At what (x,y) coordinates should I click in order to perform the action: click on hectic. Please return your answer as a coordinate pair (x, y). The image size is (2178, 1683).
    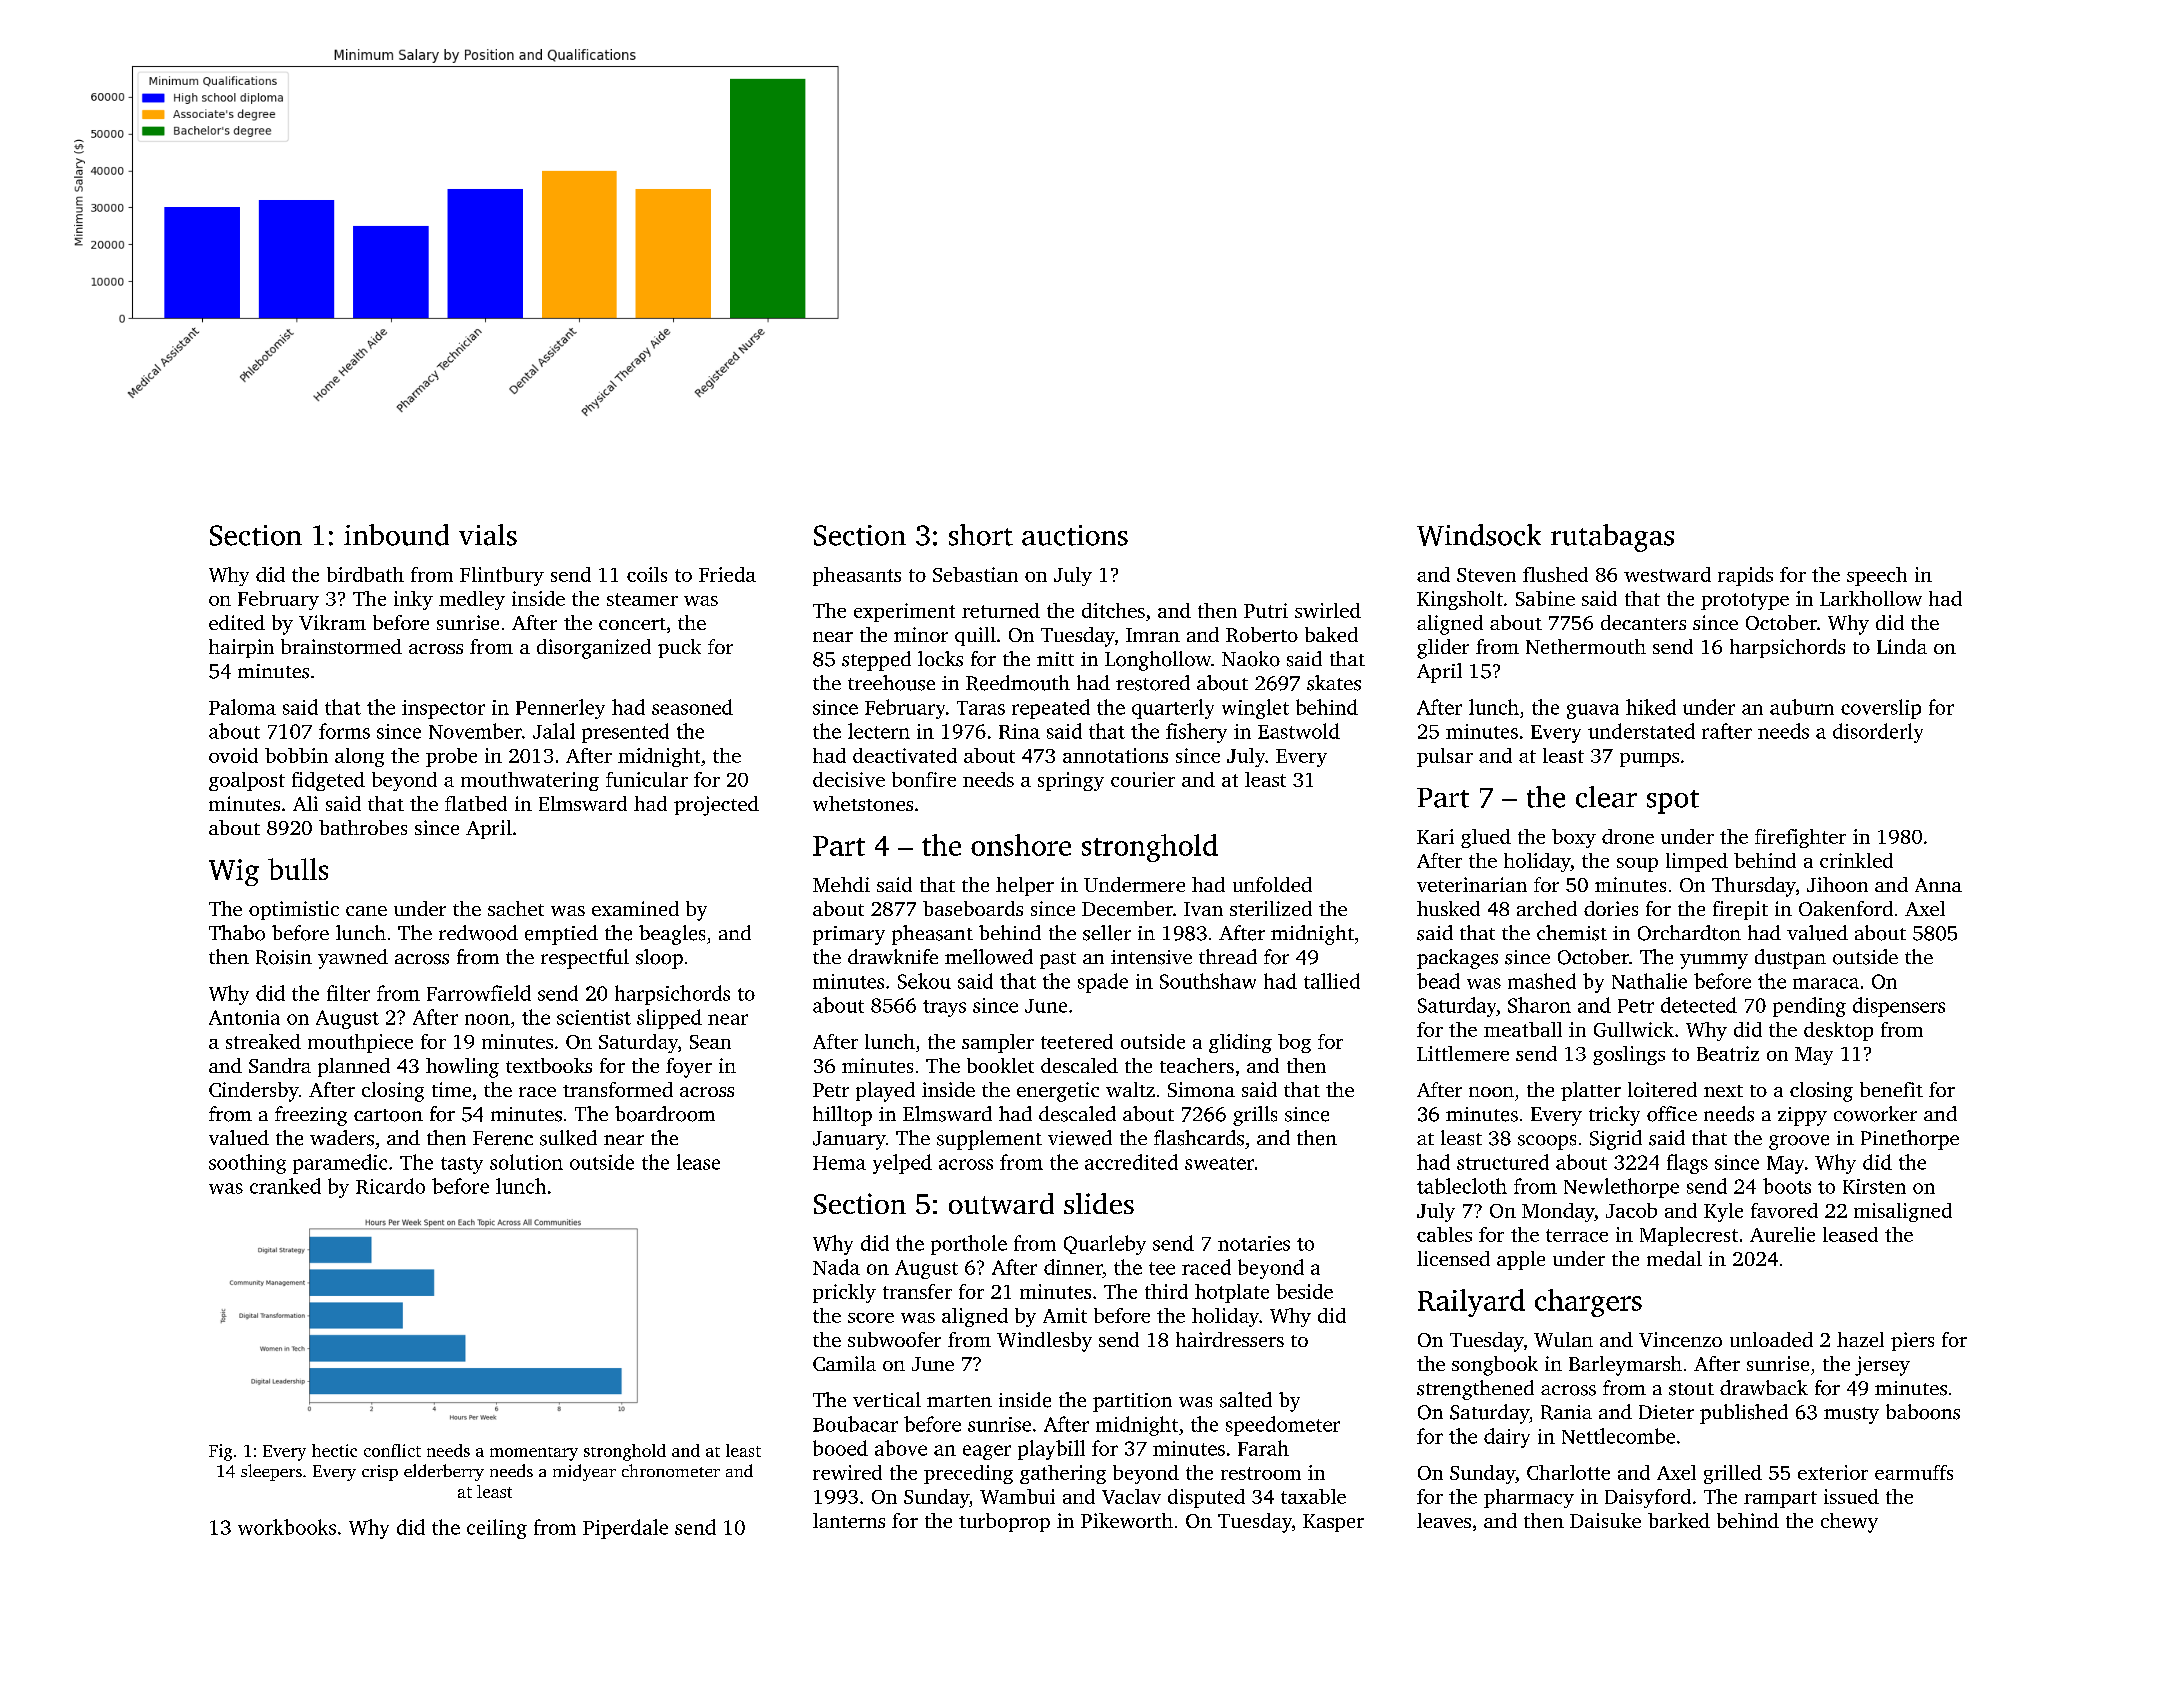
    Looking at the image, I should click on (334, 1450).
